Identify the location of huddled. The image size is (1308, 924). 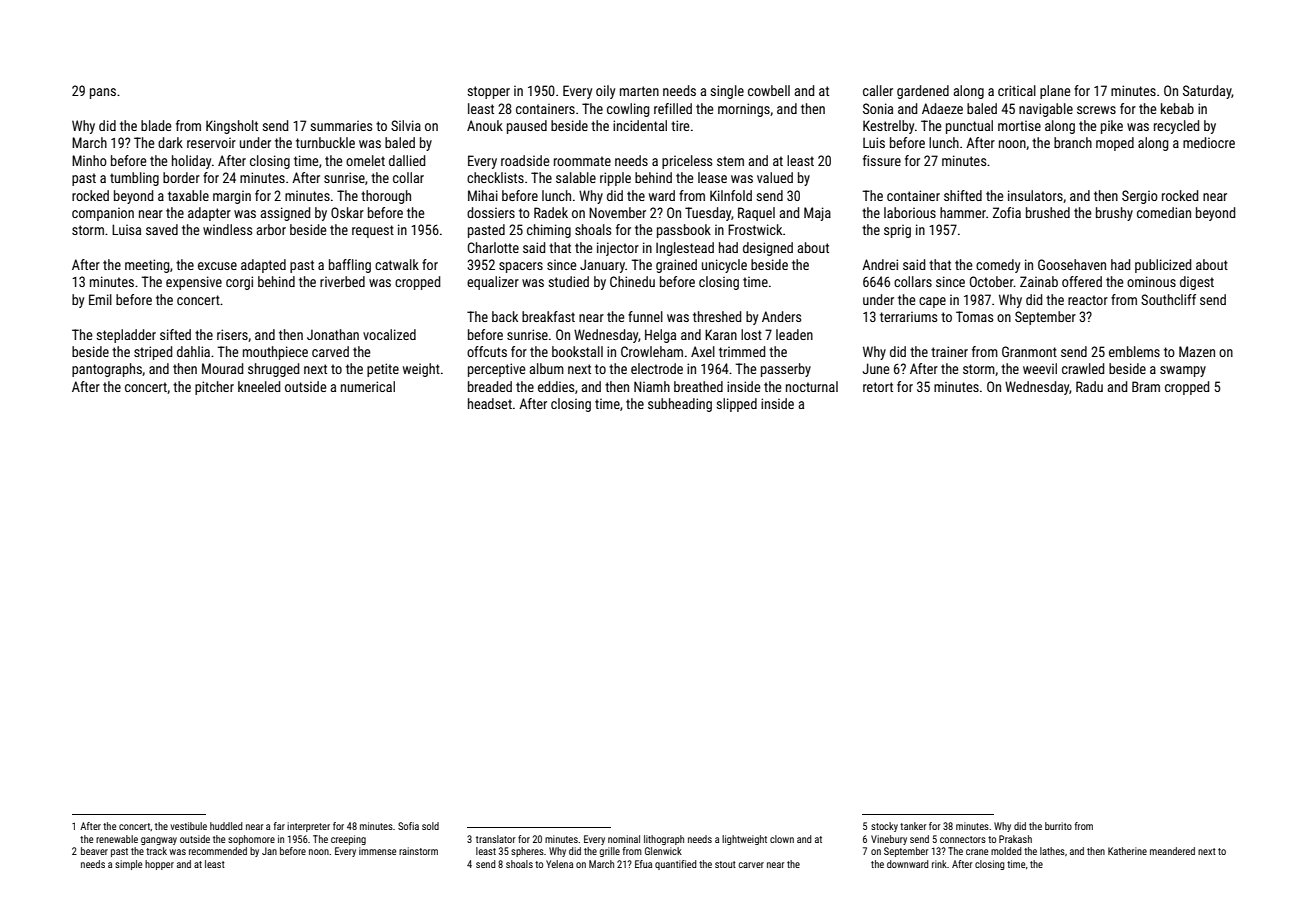
(226, 826).
